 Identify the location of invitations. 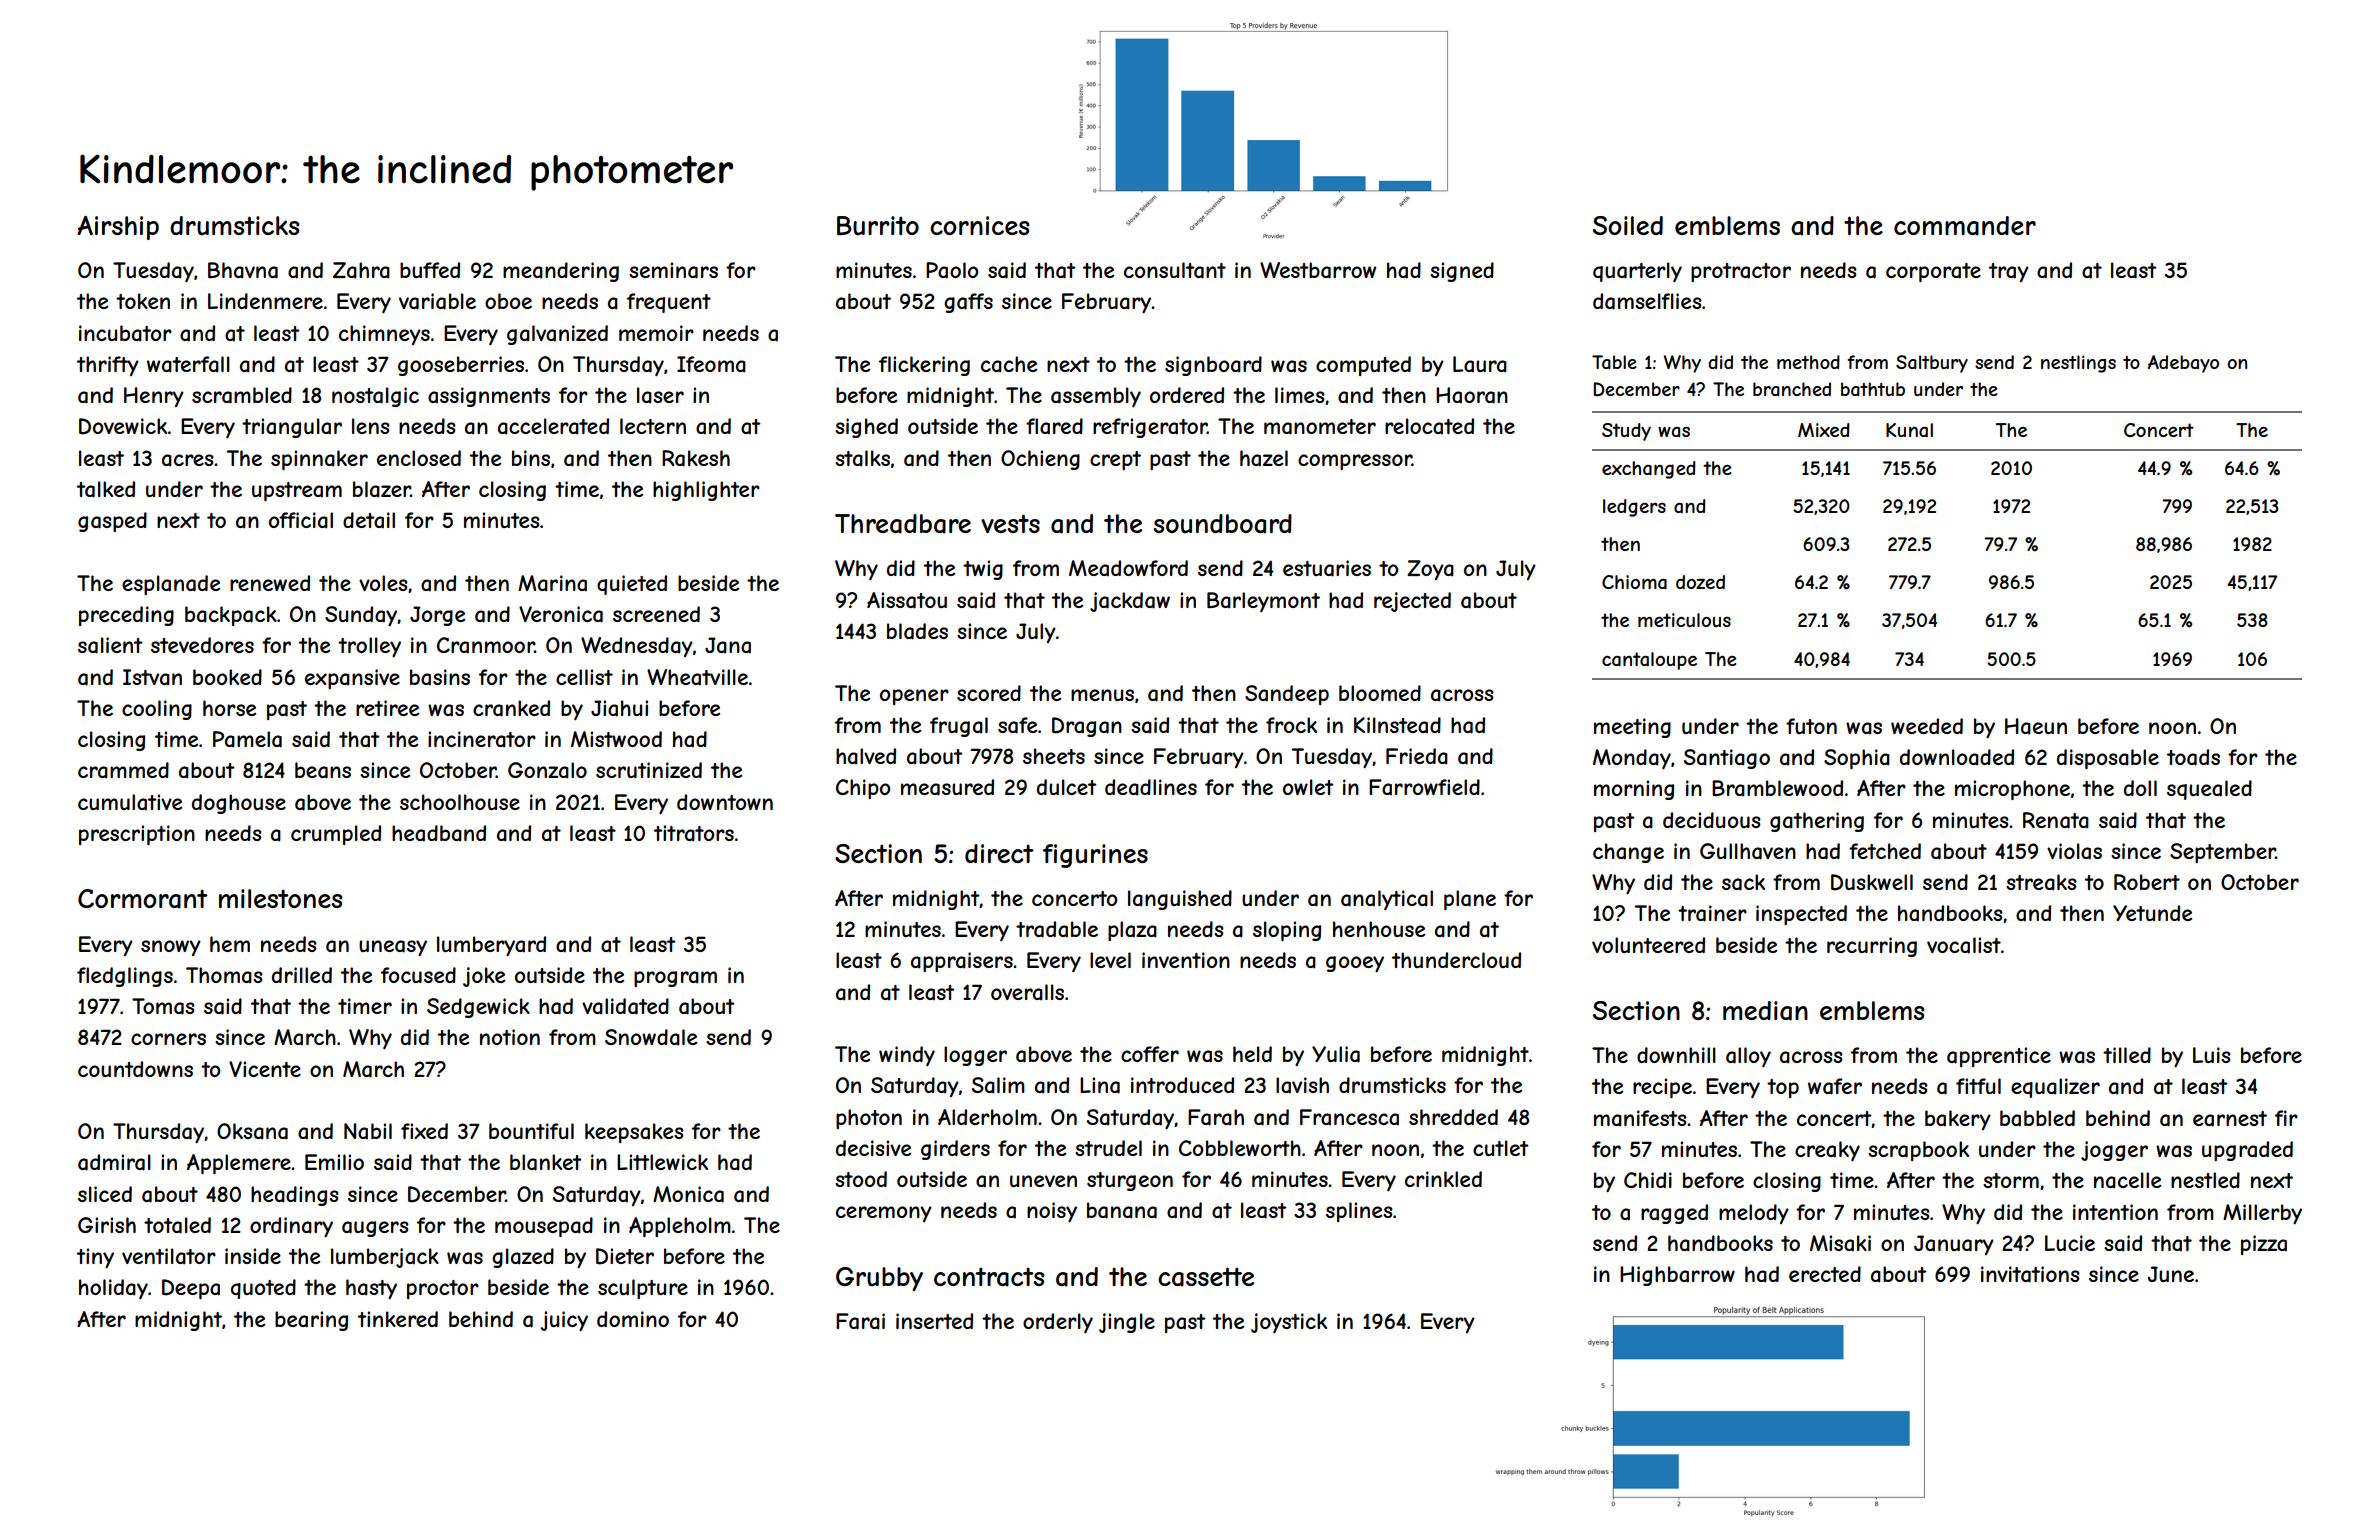
(2030, 1274).
